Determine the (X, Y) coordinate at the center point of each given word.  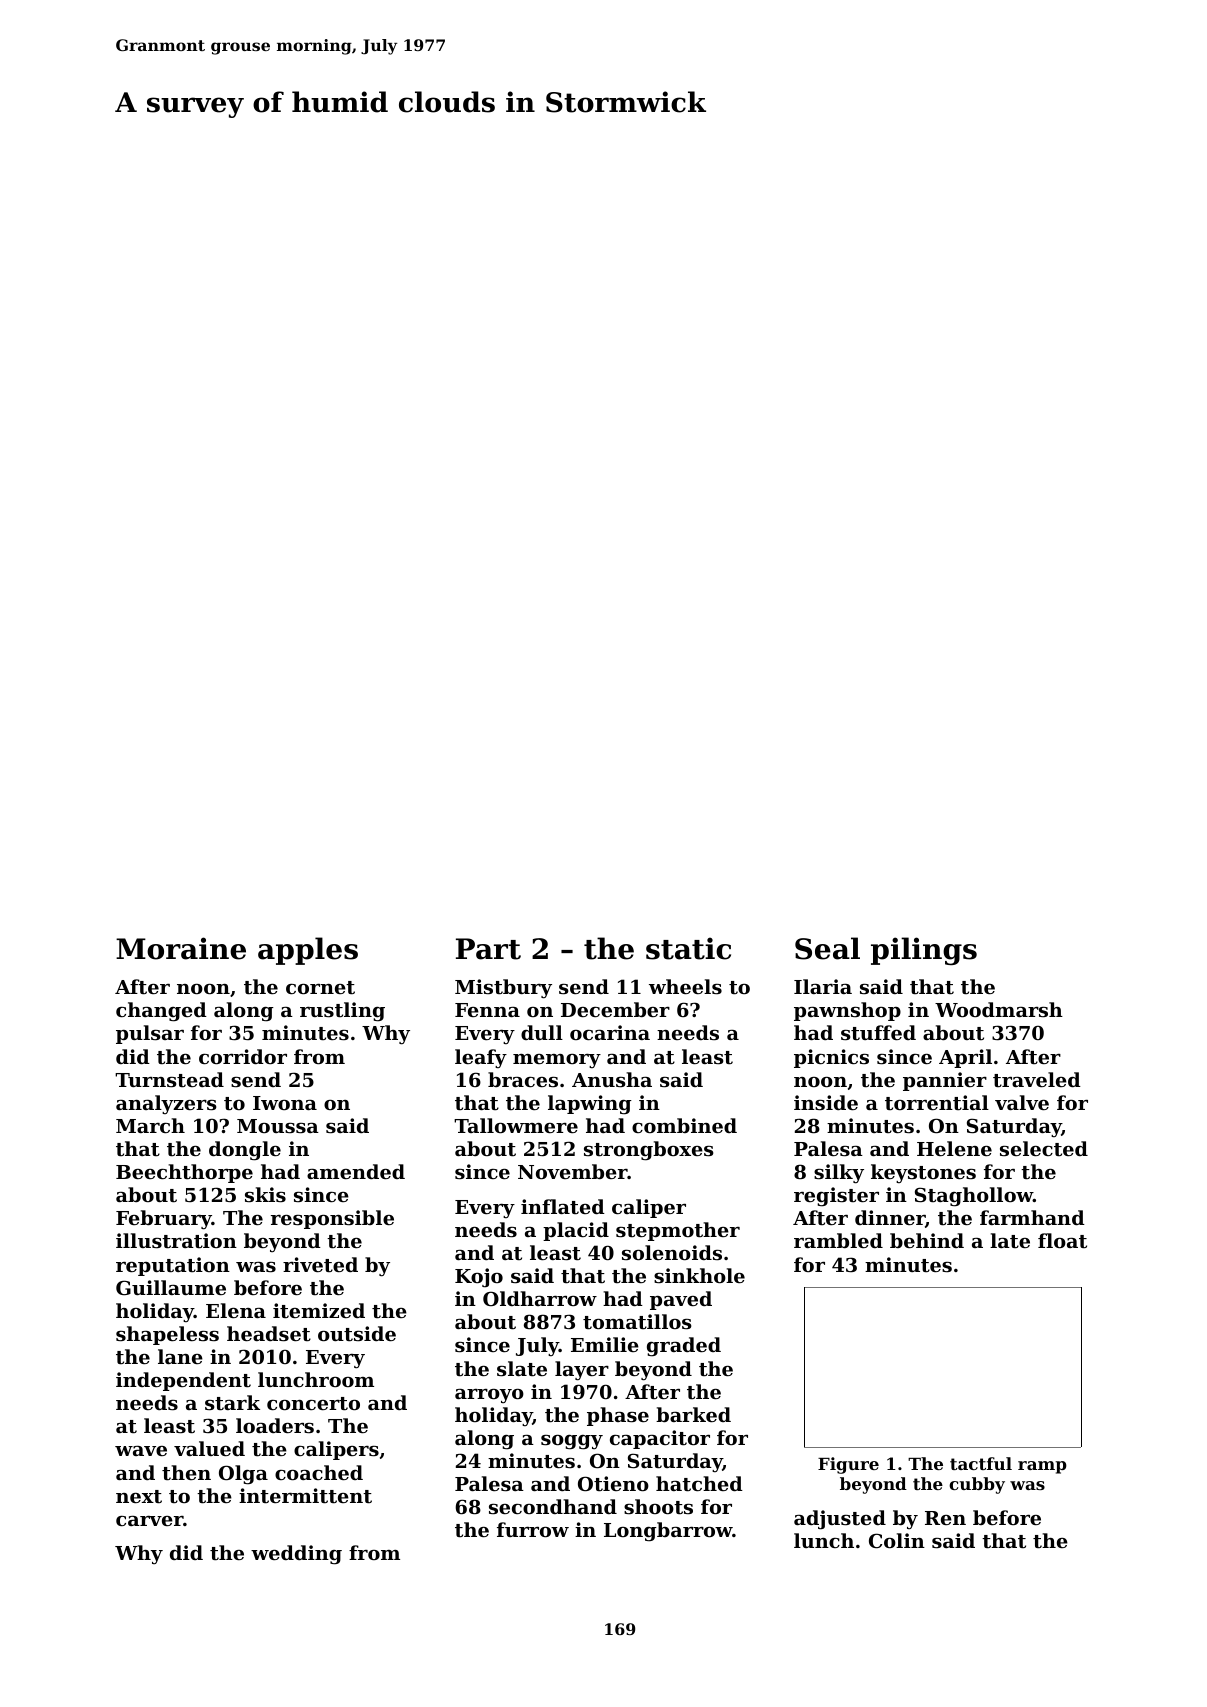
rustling (342, 1012)
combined (684, 1125)
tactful (981, 1463)
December (615, 1009)
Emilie (605, 1344)
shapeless (167, 1335)
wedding (296, 1555)
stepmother (678, 1231)
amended (356, 1171)
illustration (176, 1241)
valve (1022, 1102)
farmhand (1032, 1217)
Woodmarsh (999, 1009)
